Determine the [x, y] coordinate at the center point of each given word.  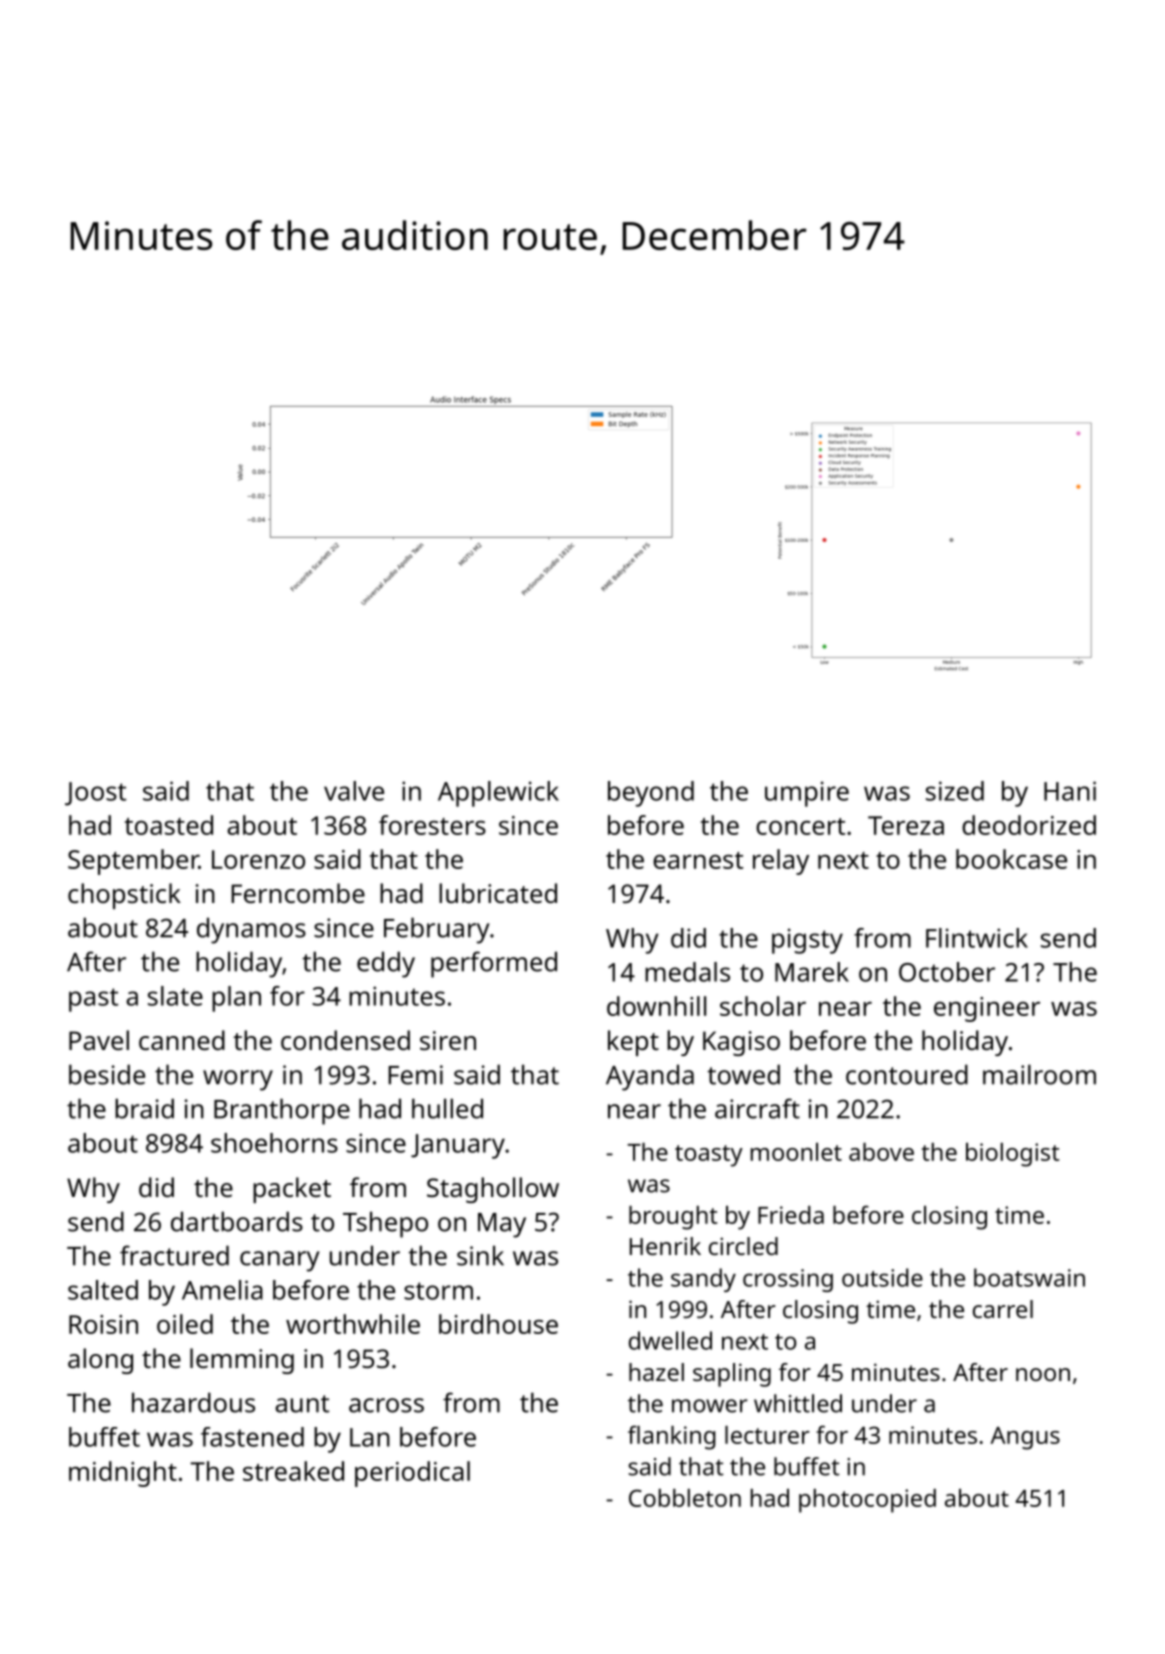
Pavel [99, 1040]
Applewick [498, 794]
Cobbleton [685, 1498]
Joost [95, 794]
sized [955, 791]
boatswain [1029, 1277]
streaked [293, 1471]
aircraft [757, 1108]
